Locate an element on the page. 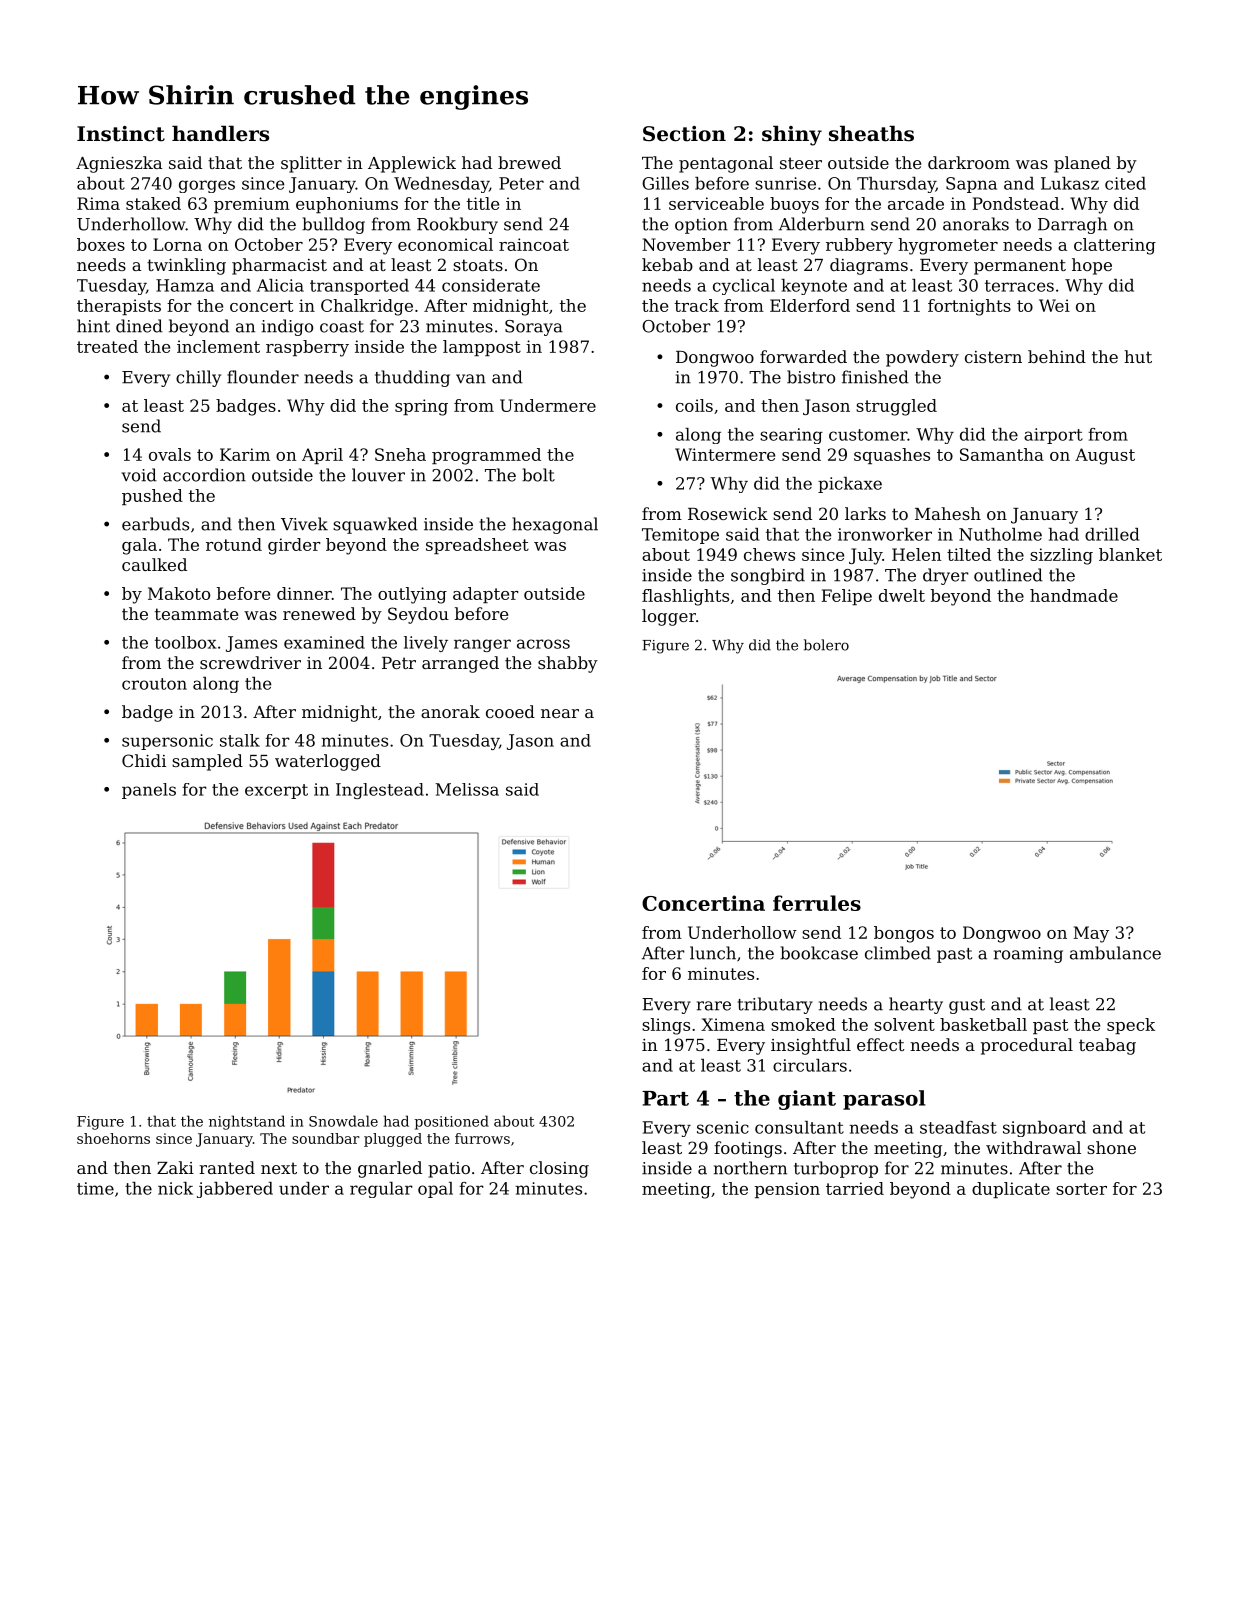  treated is located at coordinates (107, 346).
